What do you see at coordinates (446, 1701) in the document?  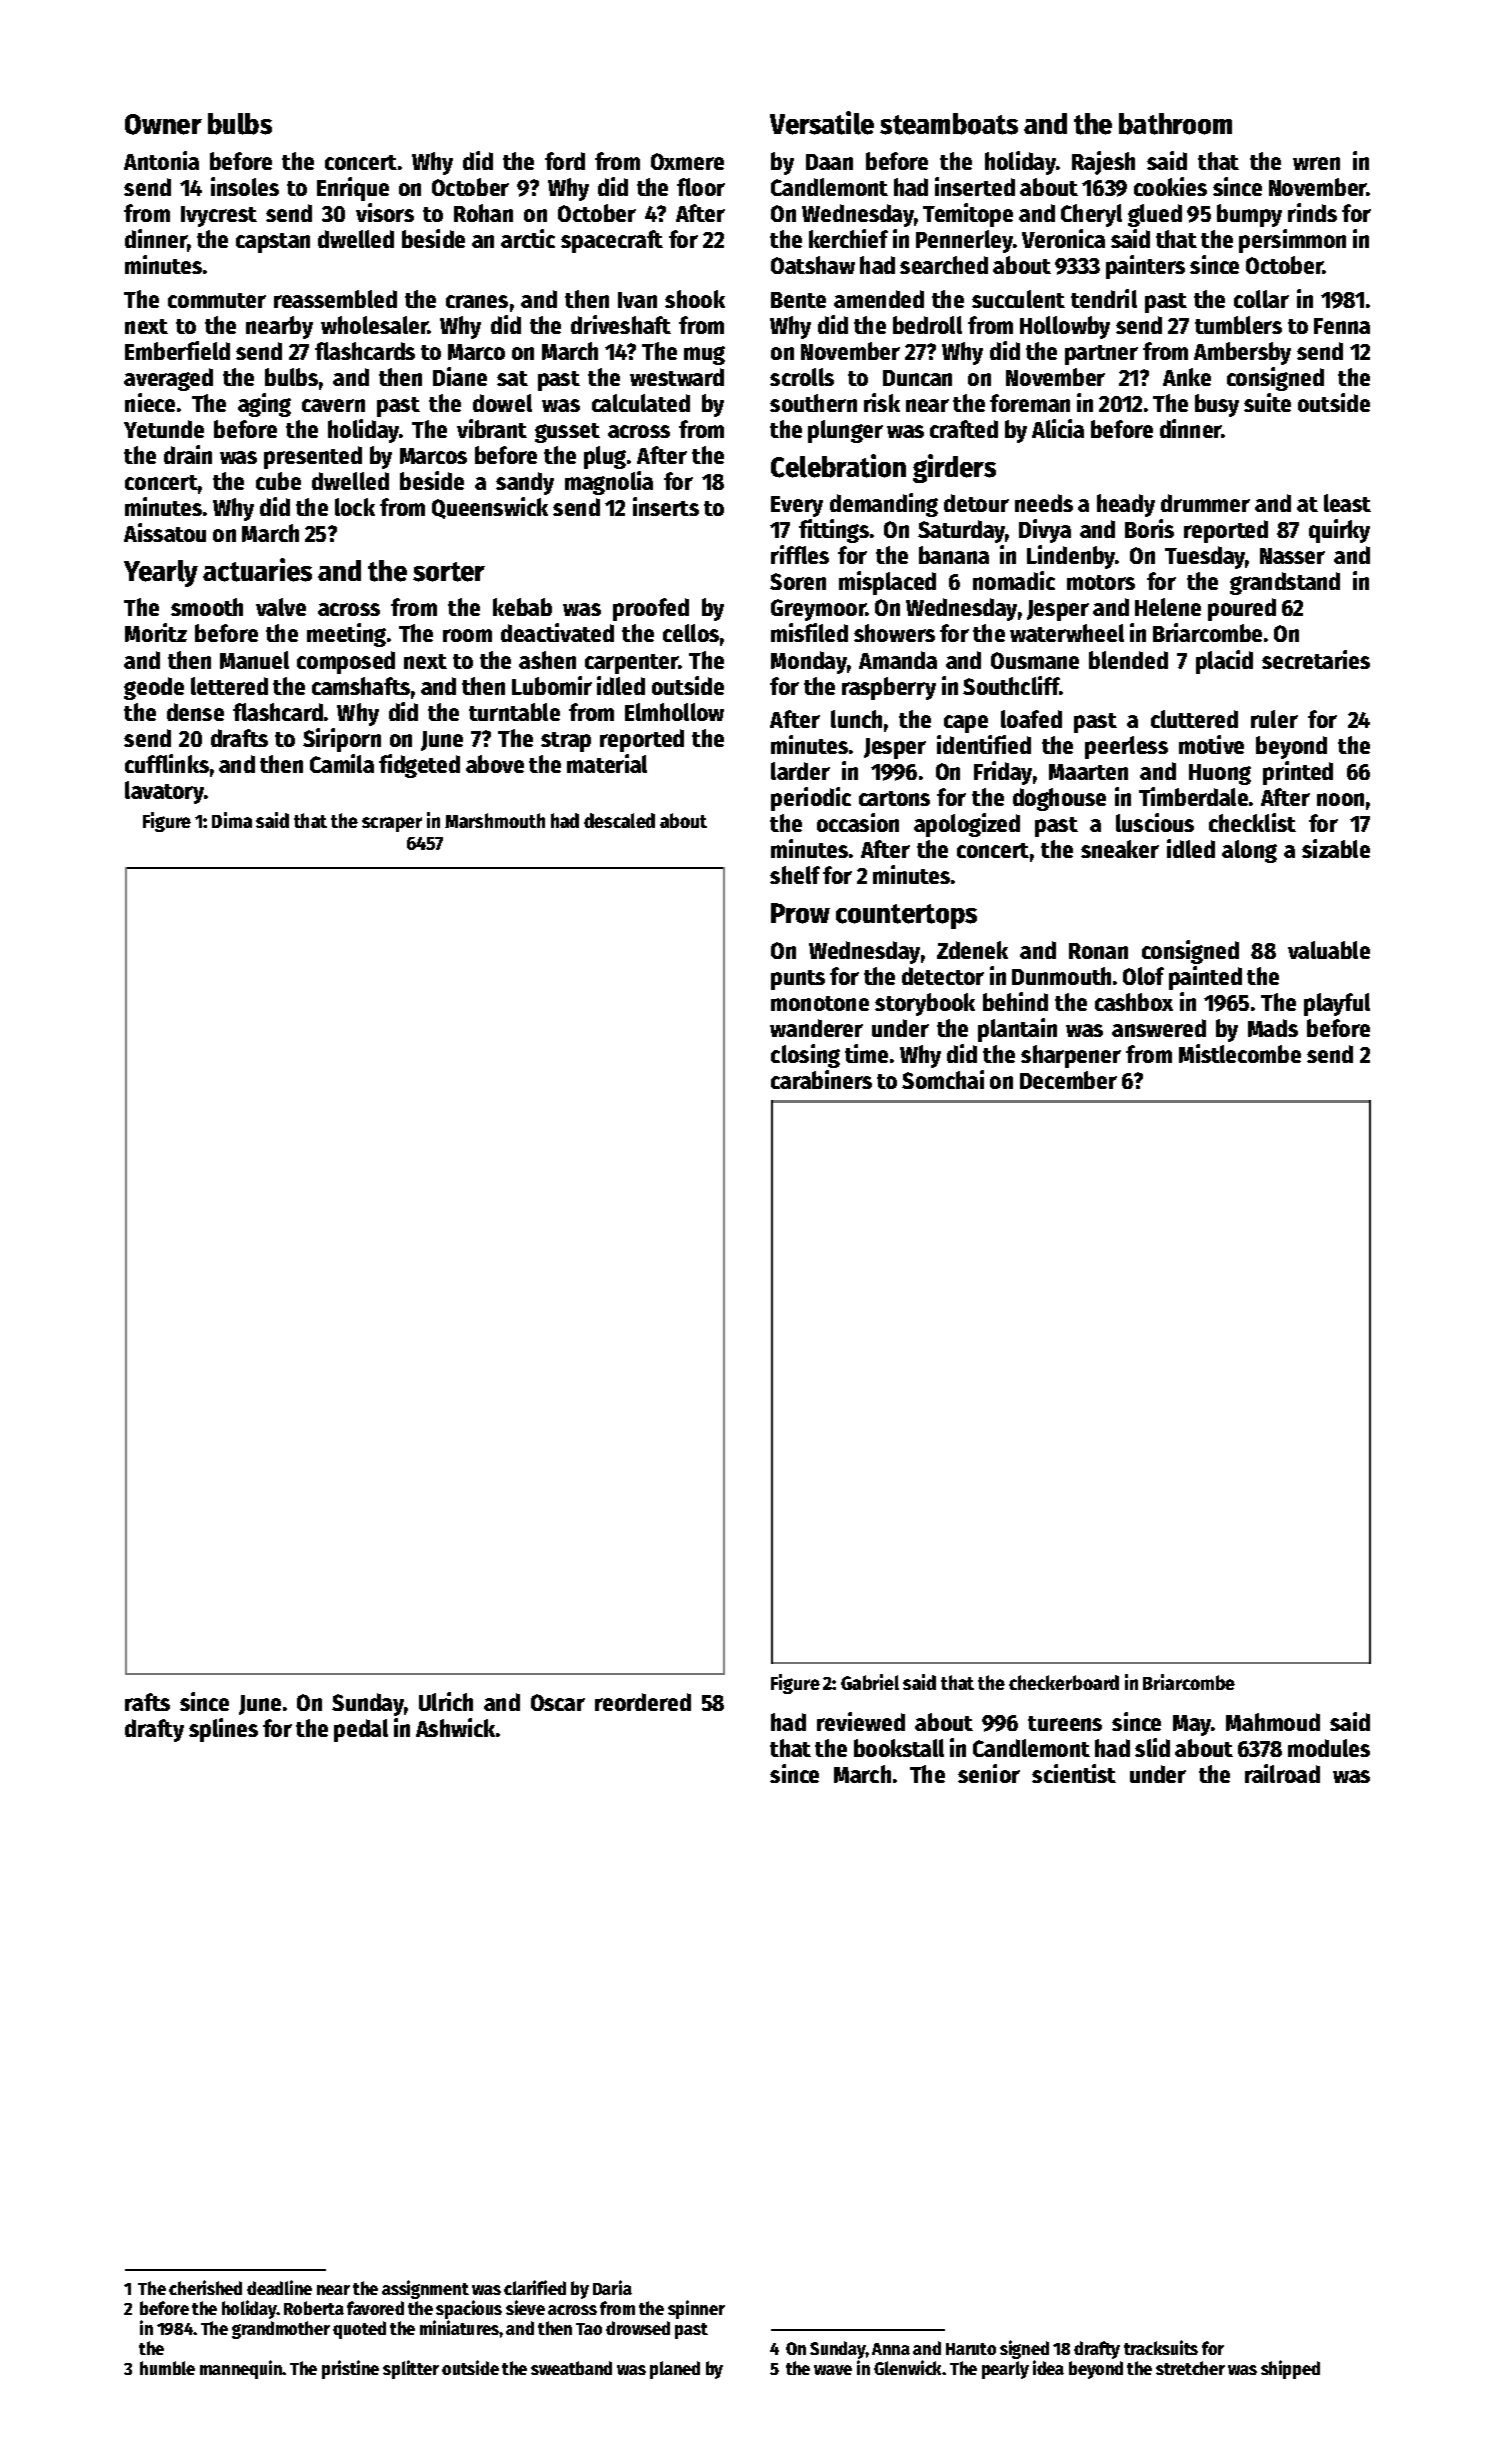 I see `Ulrich` at bounding box center [446, 1701].
